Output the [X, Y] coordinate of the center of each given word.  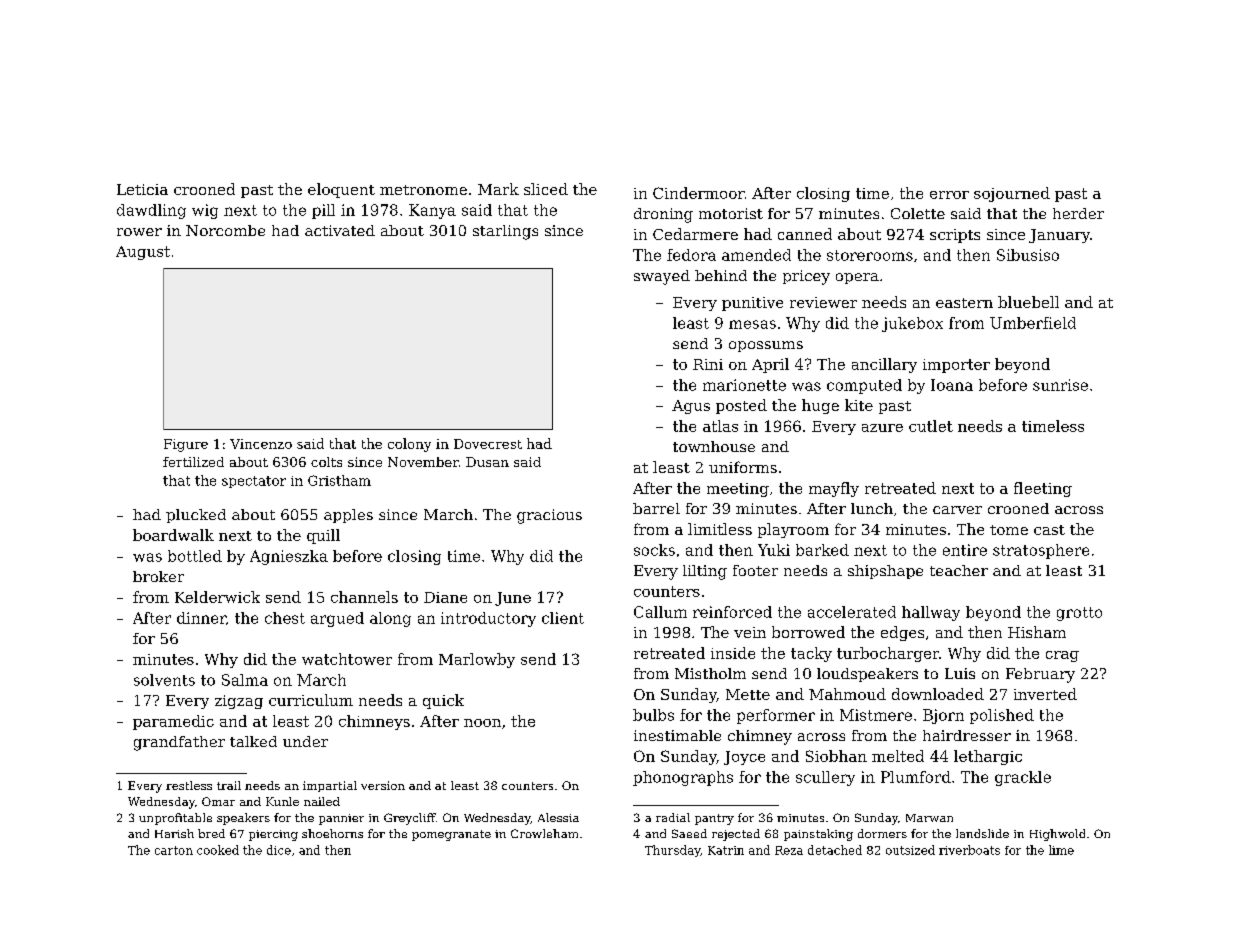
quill [323, 536]
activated [340, 230]
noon [482, 723]
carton [174, 850]
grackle [1023, 778]
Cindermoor [698, 193]
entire [965, 550]
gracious [549, 516]
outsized [910, 850]
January [1059, 236]
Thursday [672, 851]
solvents [164, 680]
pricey [806, 277]
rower [139, 232]
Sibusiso [1028, 255]
